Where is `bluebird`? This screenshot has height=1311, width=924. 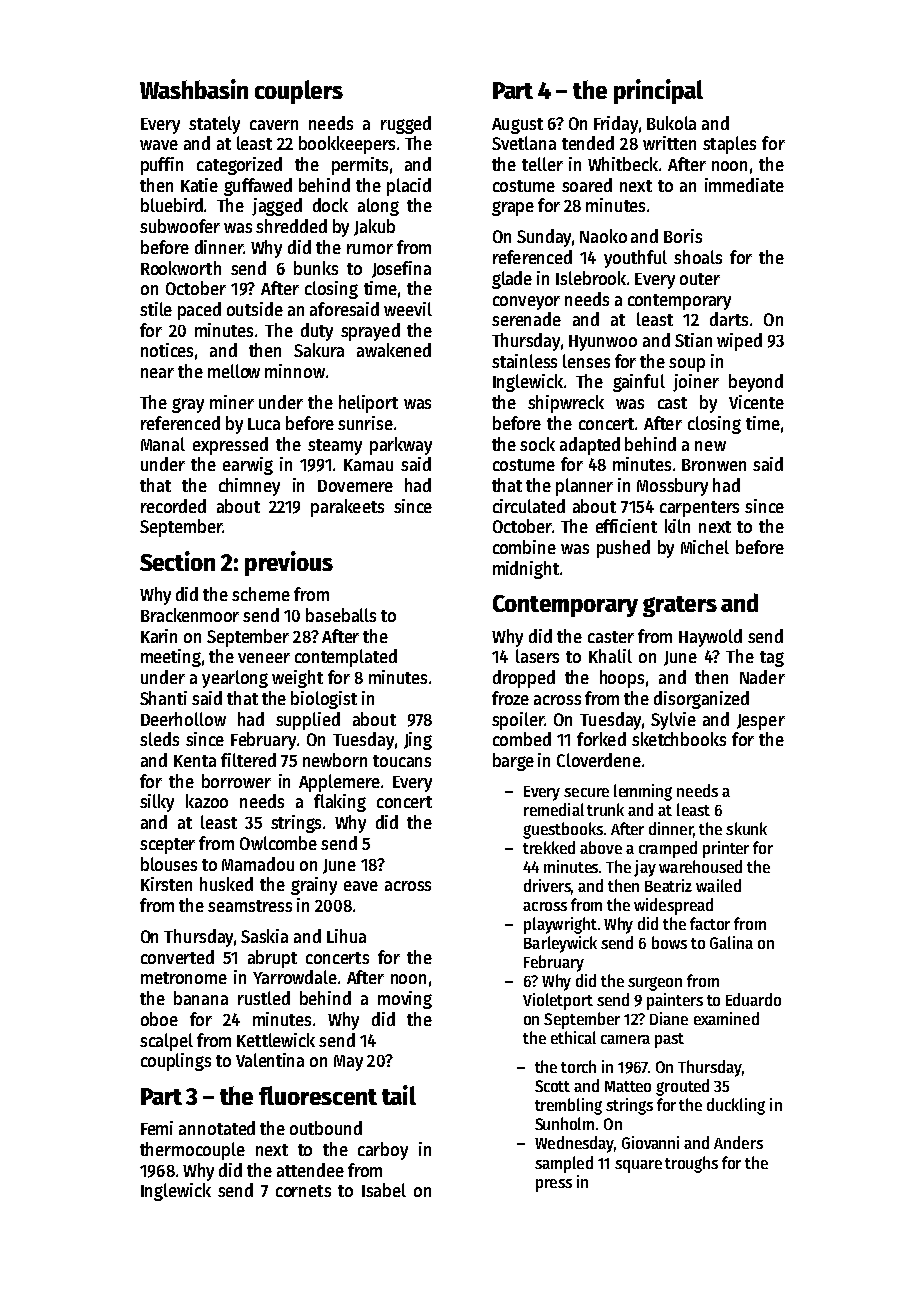 bluebird is located at coordinates (172, 205).
